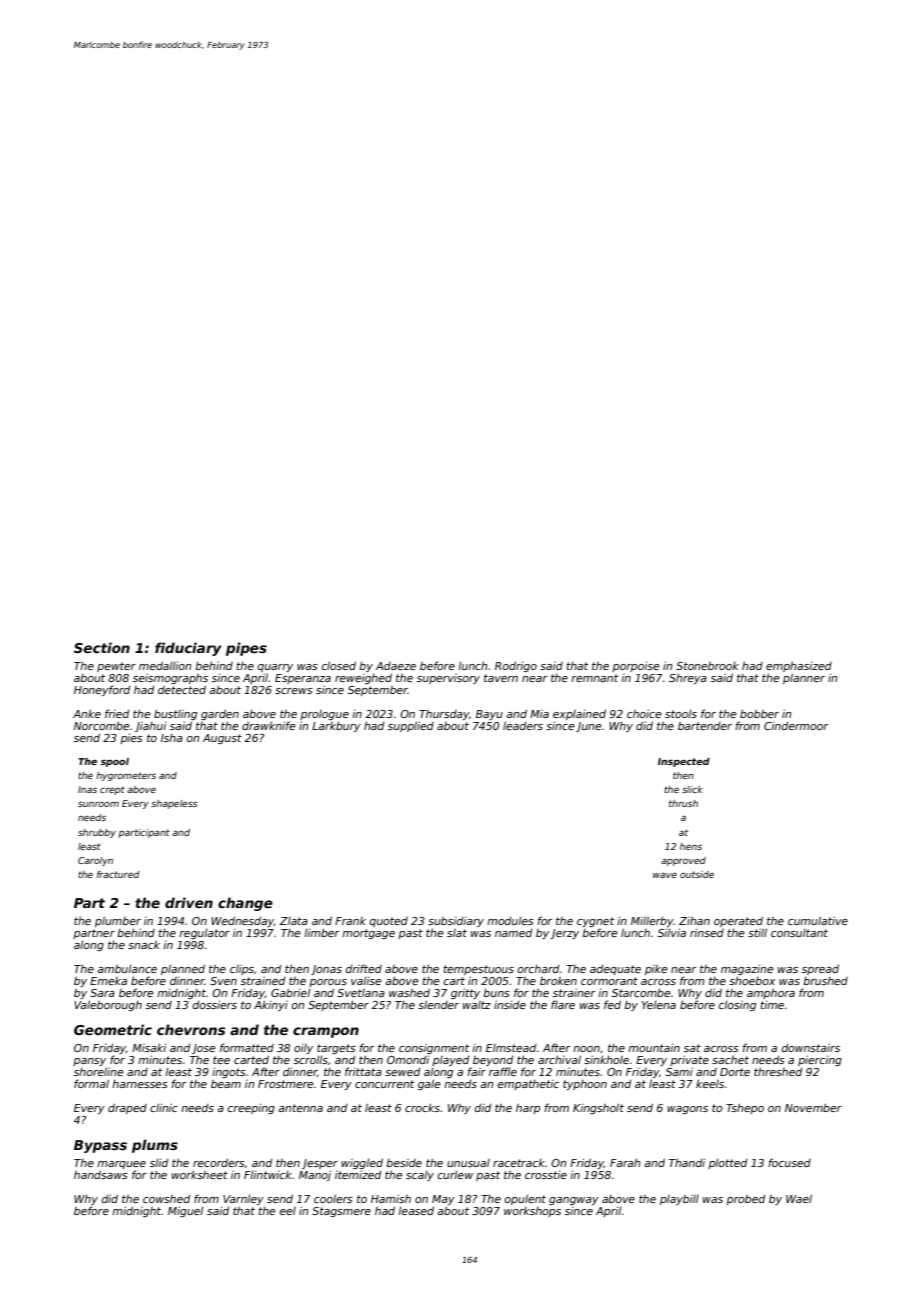 This page has width=924, height=1308. Describe the element at coordinates (100, 1146) in the page. I see `Bypass` at that location.
